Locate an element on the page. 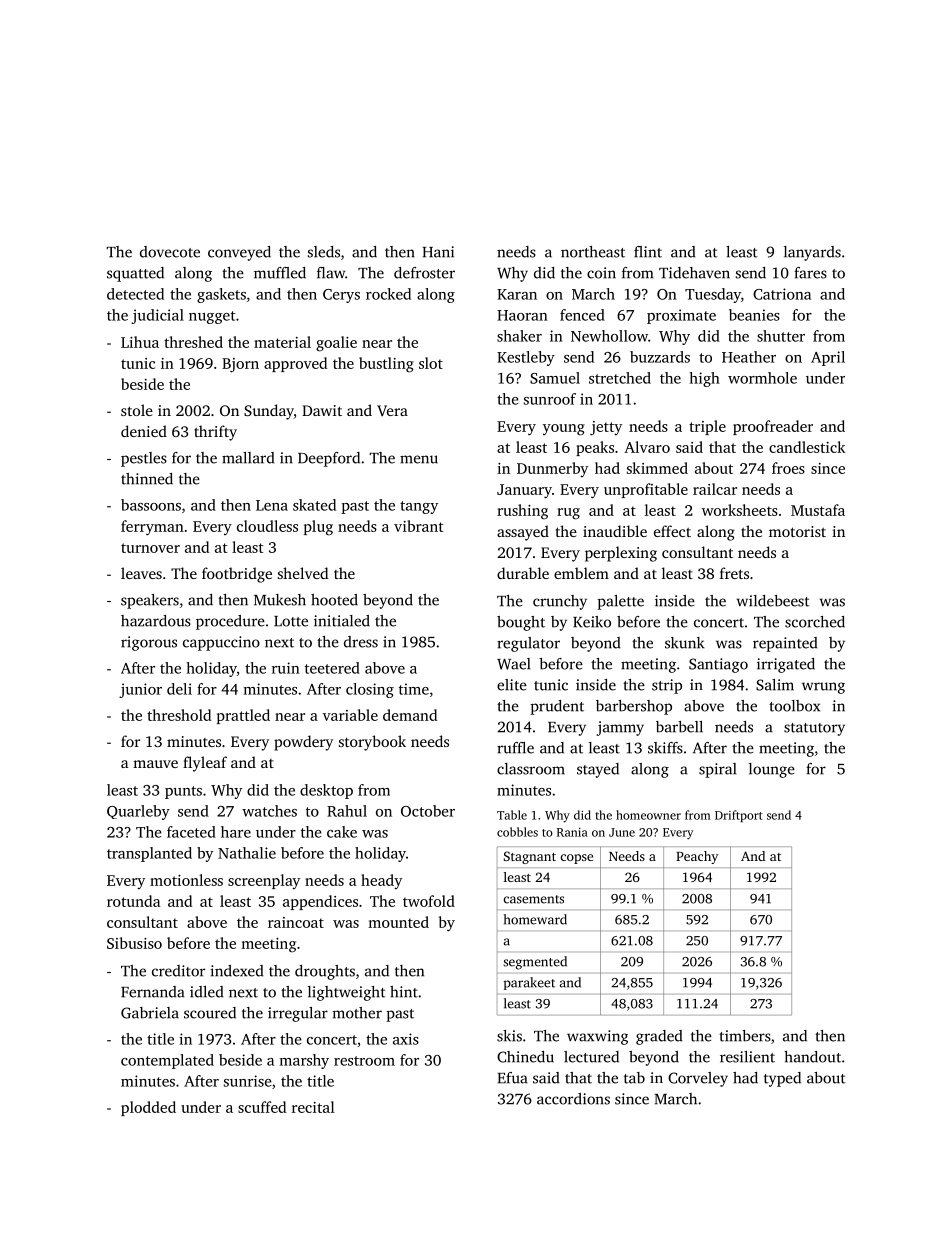 This page has height=1233, width=952. squatted is located at coordinates (135, 274).
